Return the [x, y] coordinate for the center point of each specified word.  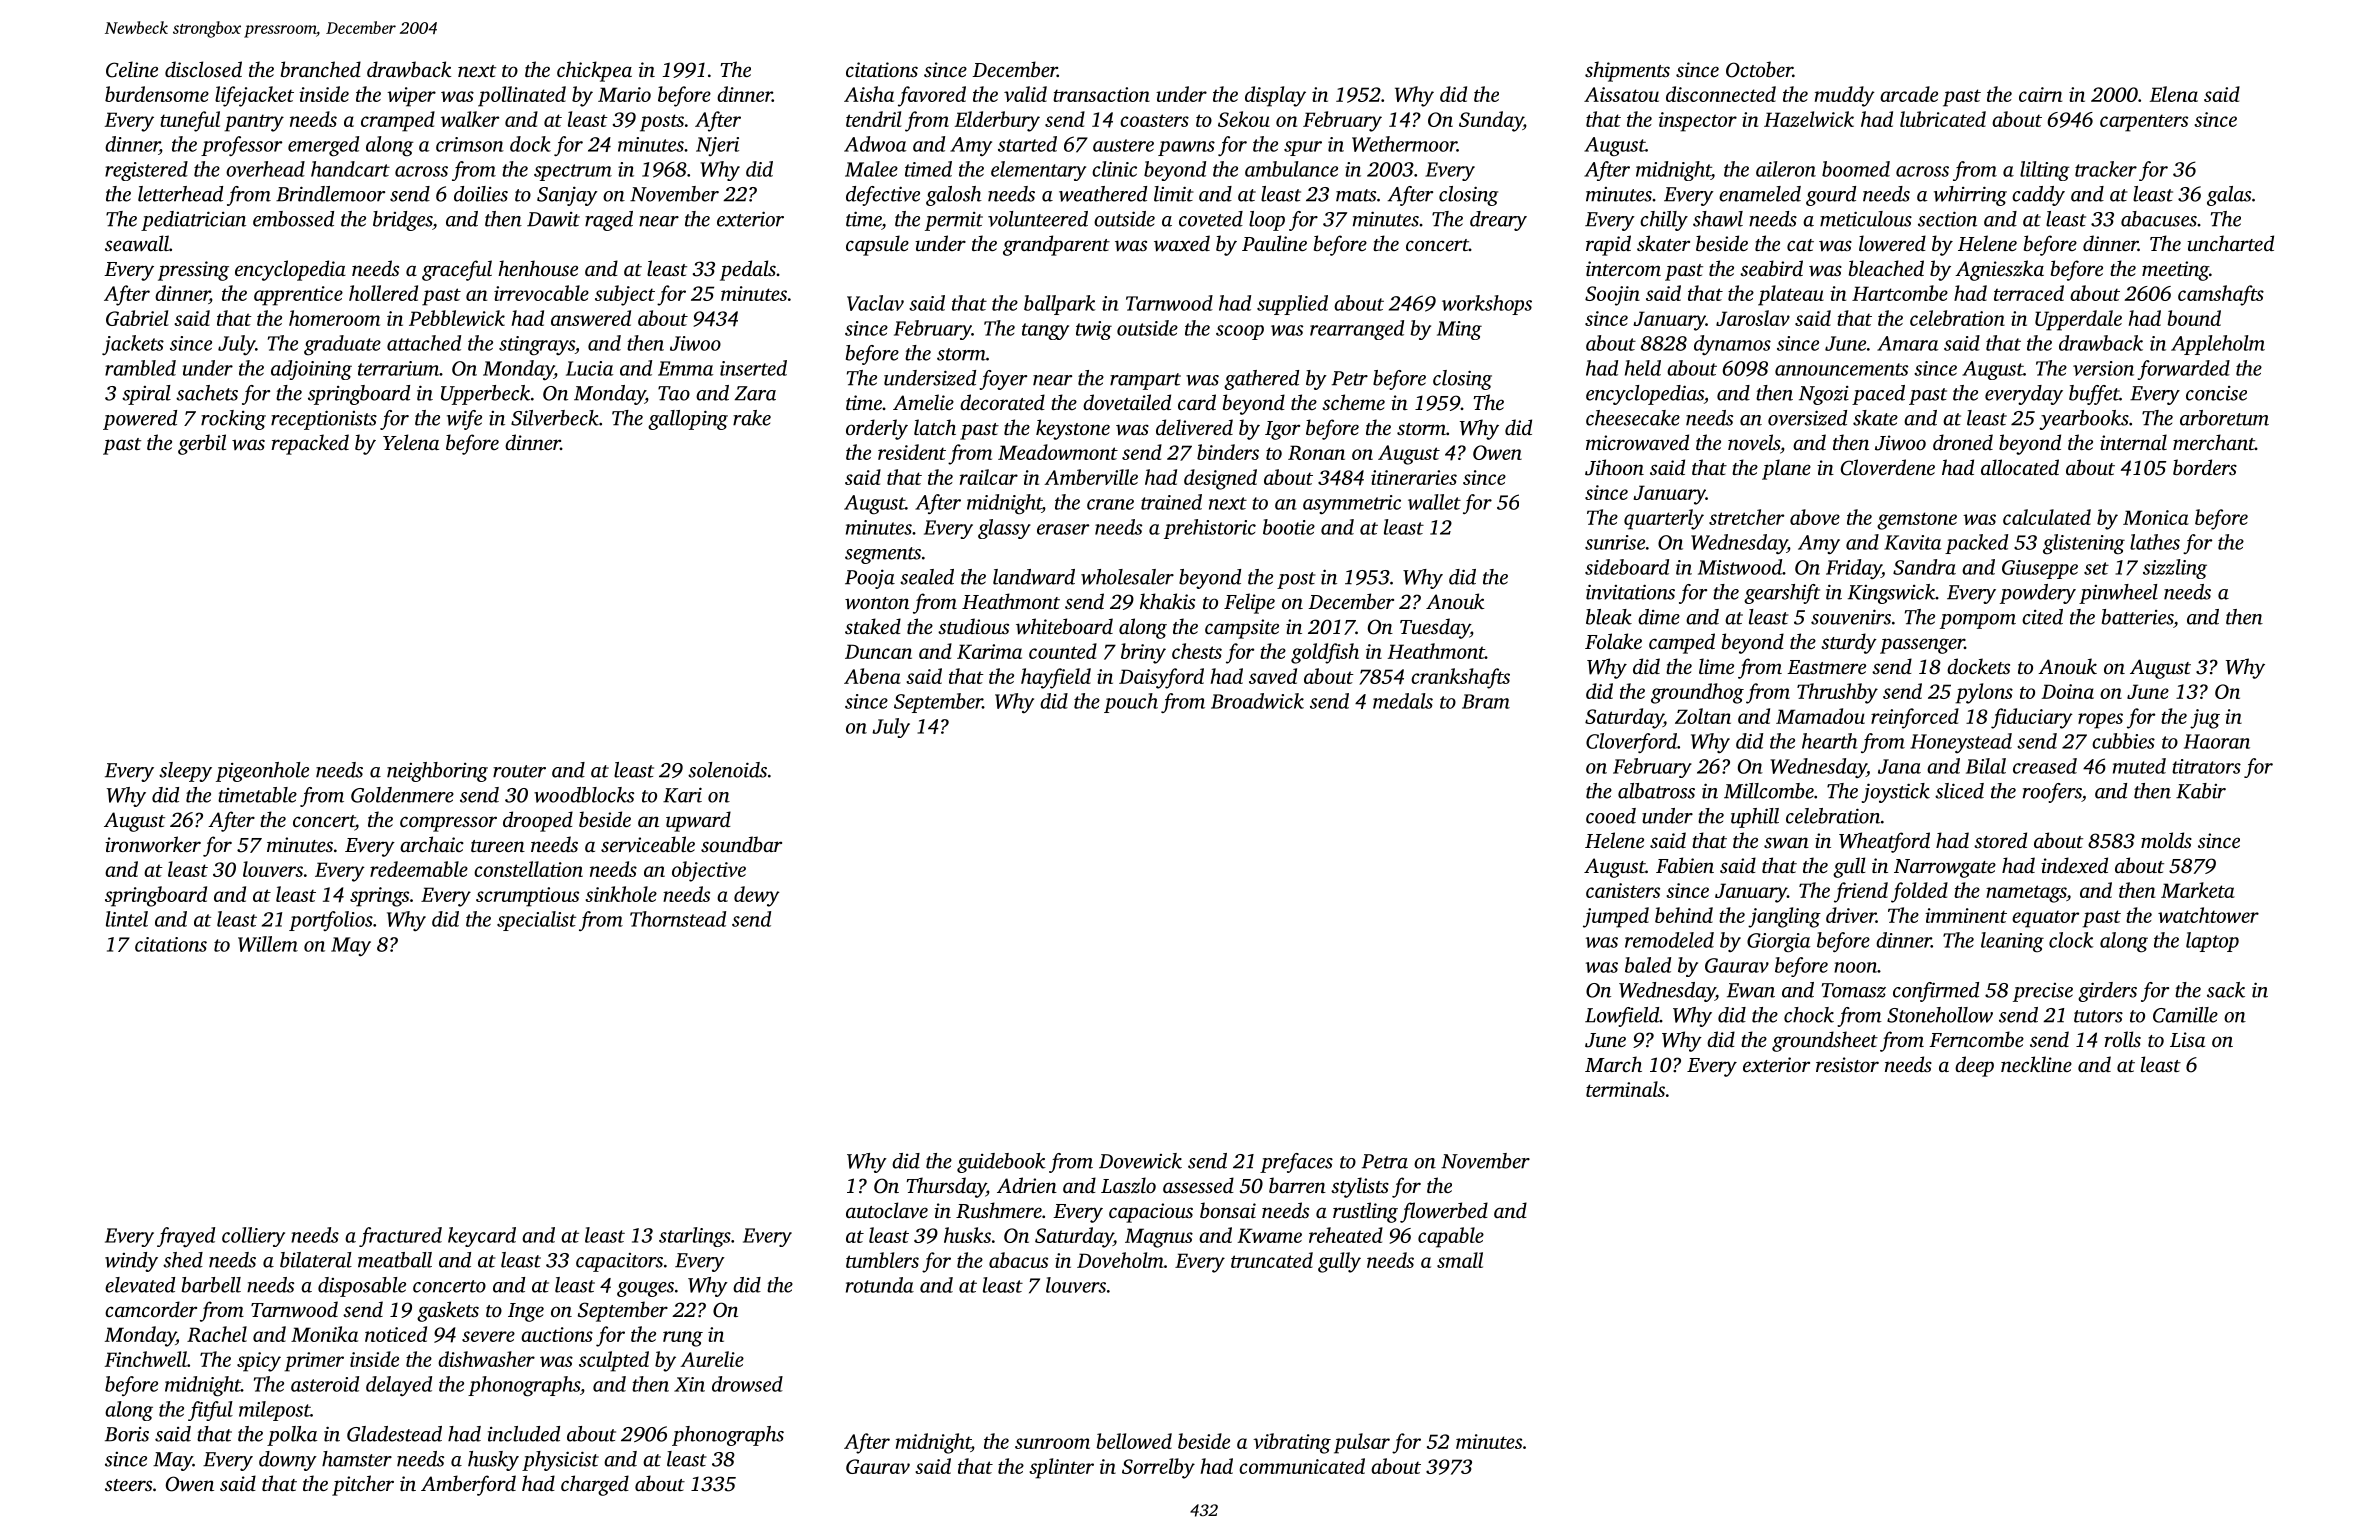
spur [1303, 148]
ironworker [153, 844]
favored [932, 96]
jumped [1616, 917]
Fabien [1685, 865]
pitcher [363, 1485]
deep [1974, 1066]
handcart [350, 169]
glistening [2084, 544]
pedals [748, 270]
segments [883, 555]
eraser [1063, 529]
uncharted [2230, 243]
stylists [1360, 1187]
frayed [186, 1237]
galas [2229, 196]
